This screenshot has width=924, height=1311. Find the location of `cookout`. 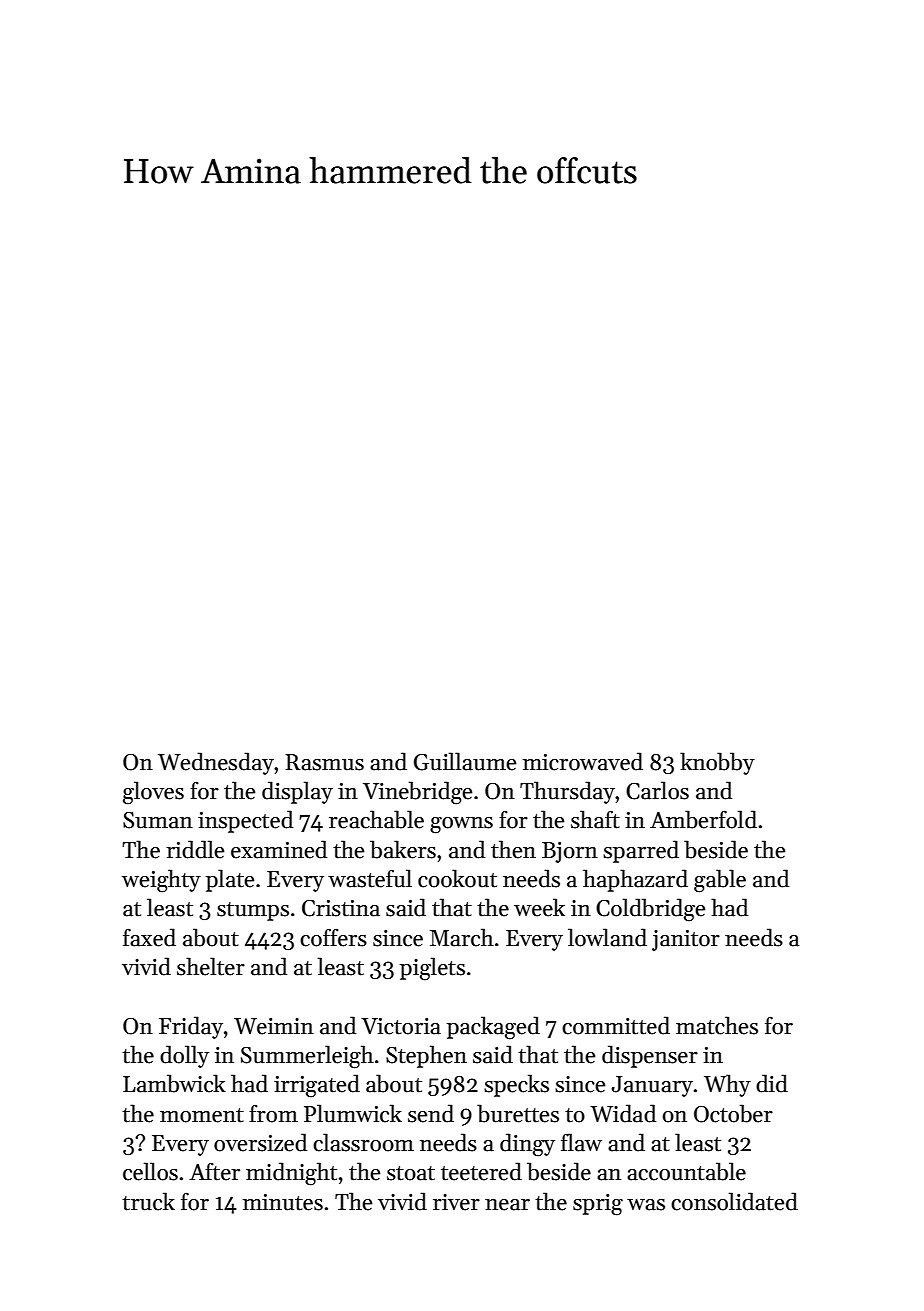

cookout is located at coordinates (457, 878).
